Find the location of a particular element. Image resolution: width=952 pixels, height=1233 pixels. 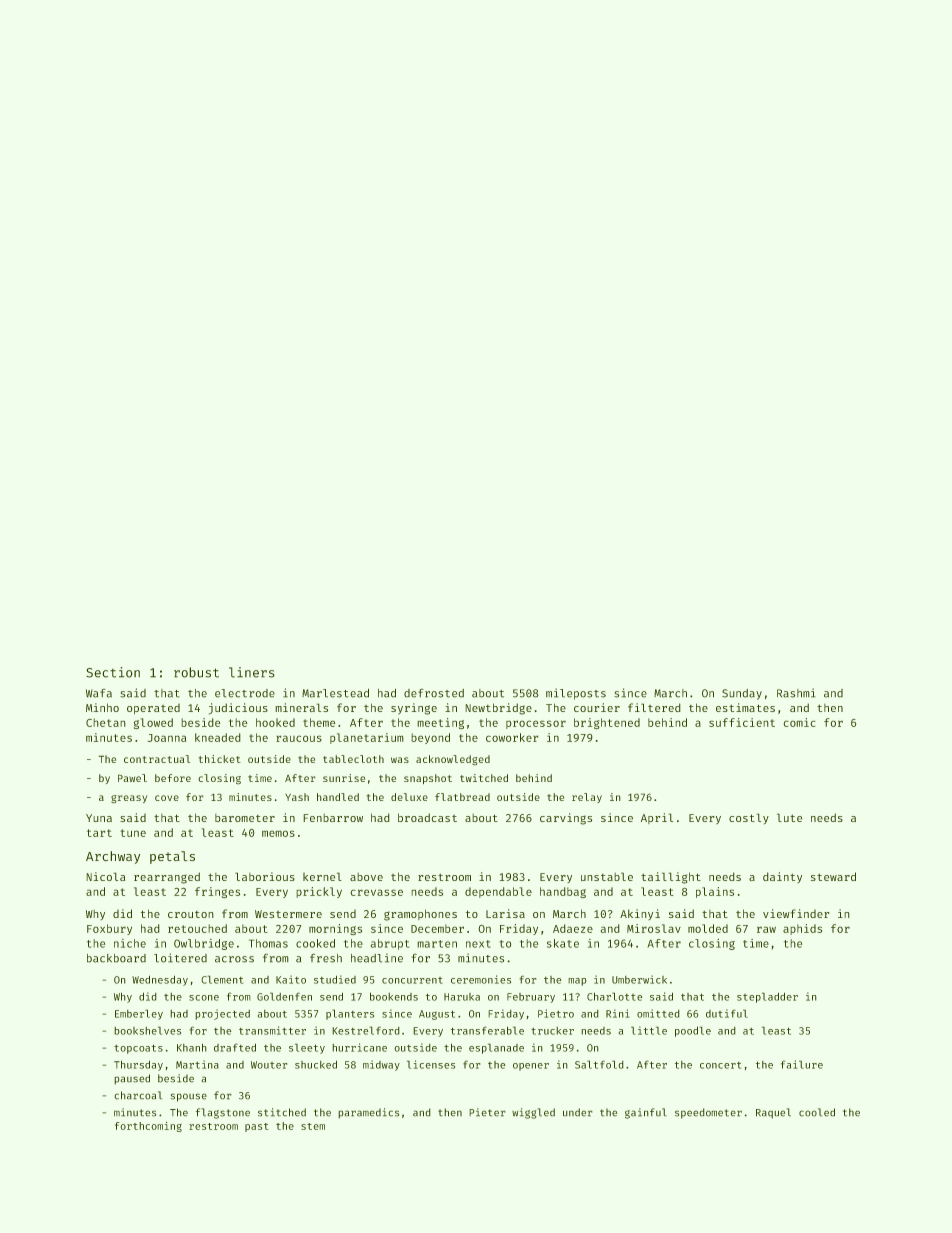

Section is located at coordinates (113, 672).
